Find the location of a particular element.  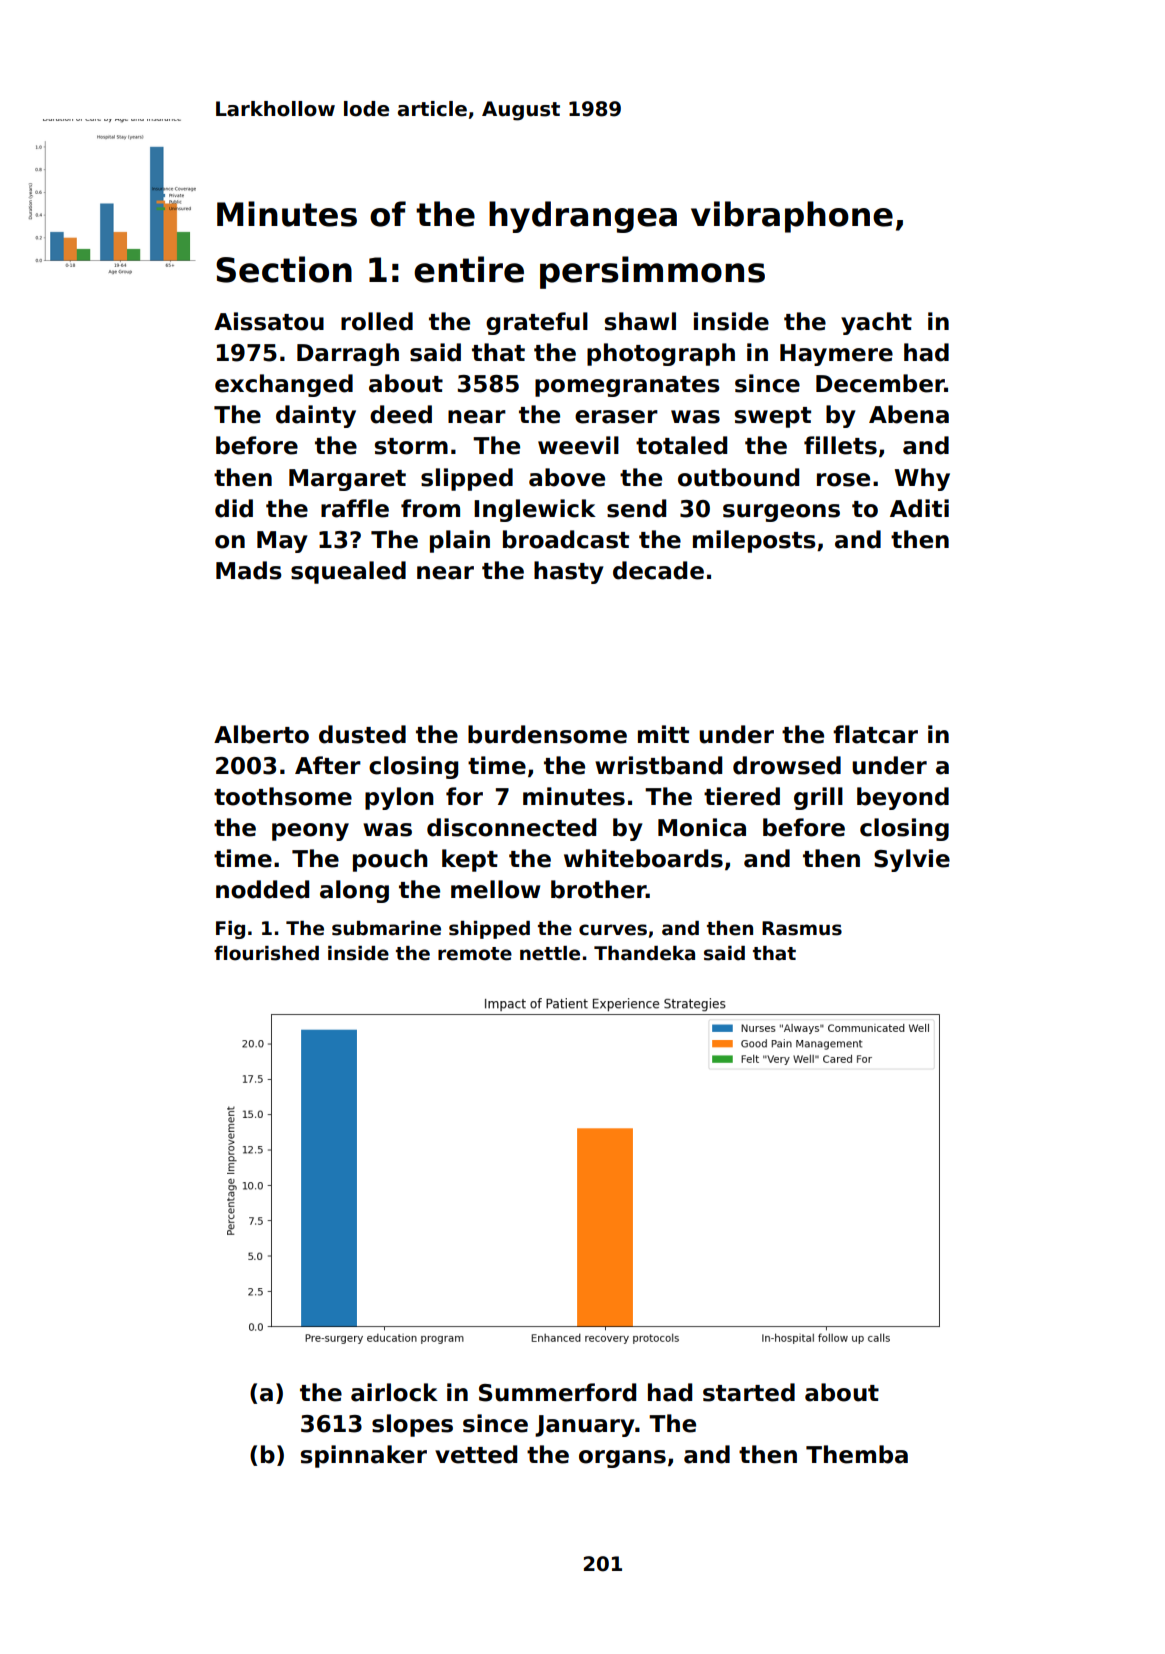

Themba is located at coordinates (857, 1454).
